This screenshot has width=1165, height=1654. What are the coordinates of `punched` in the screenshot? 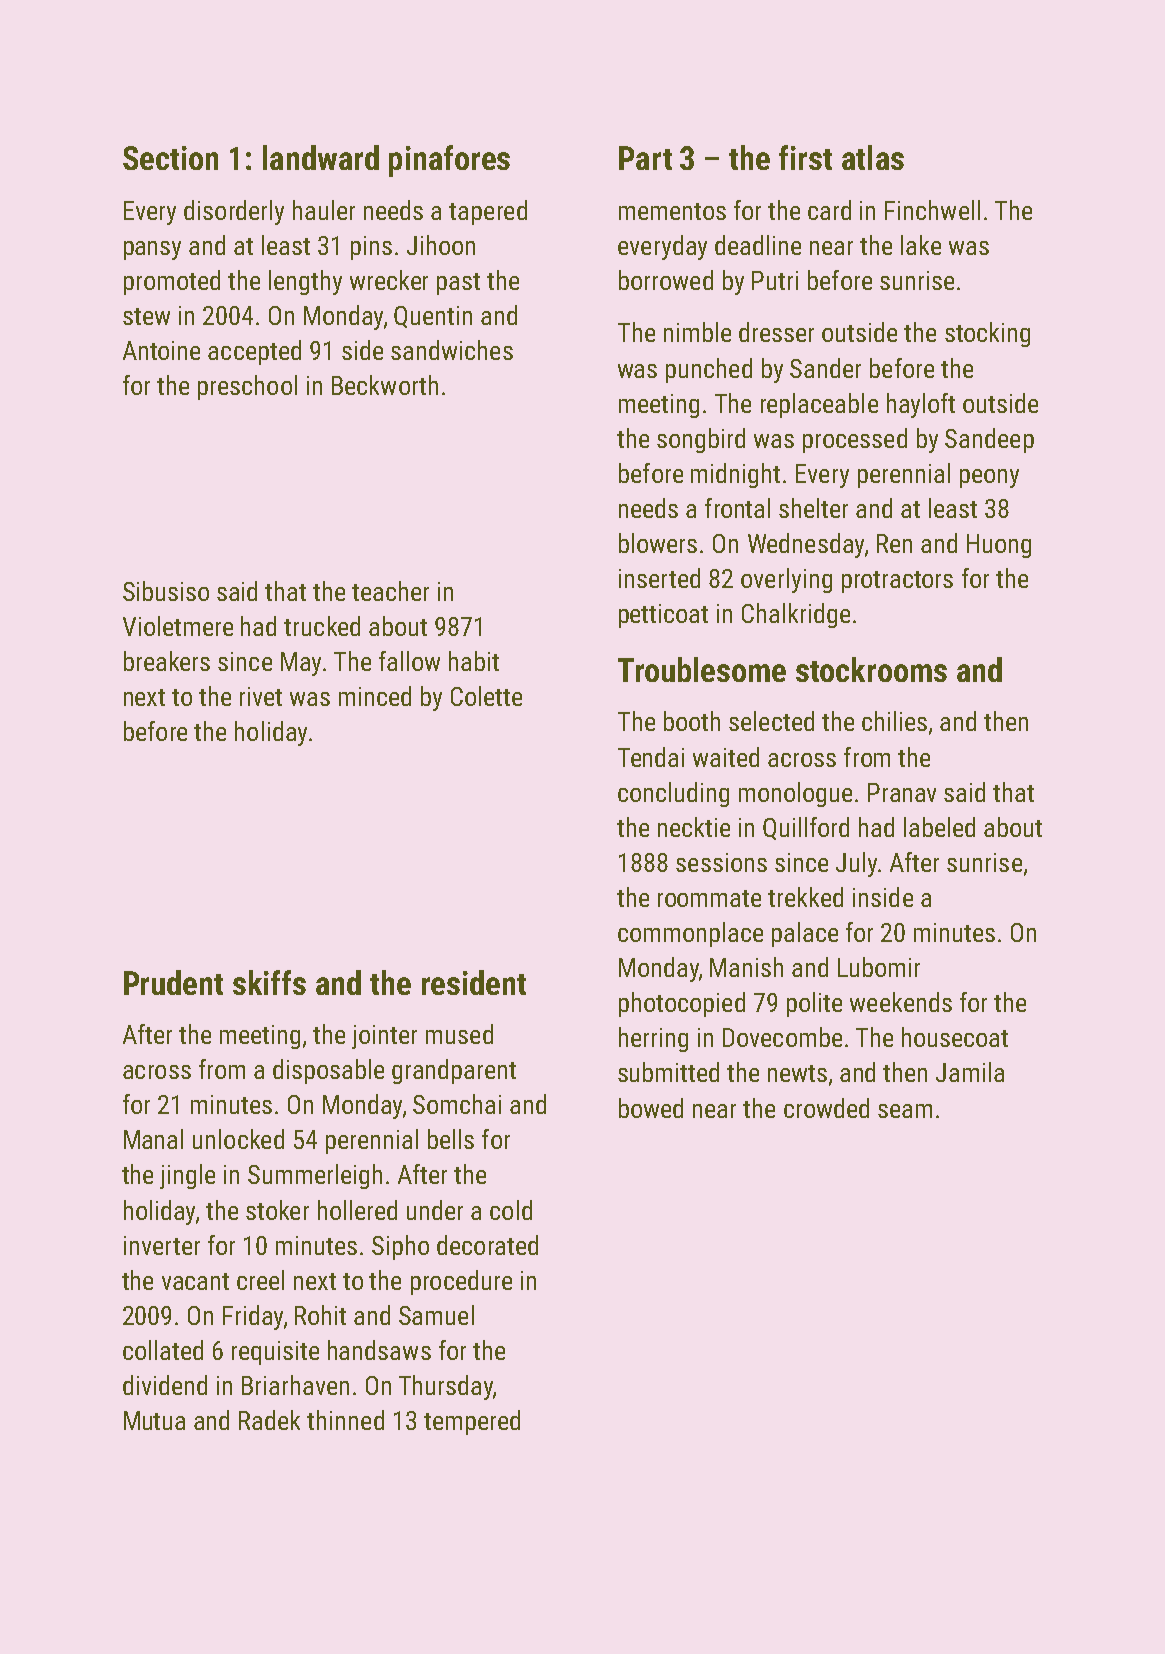 It's located at (709, 370).
